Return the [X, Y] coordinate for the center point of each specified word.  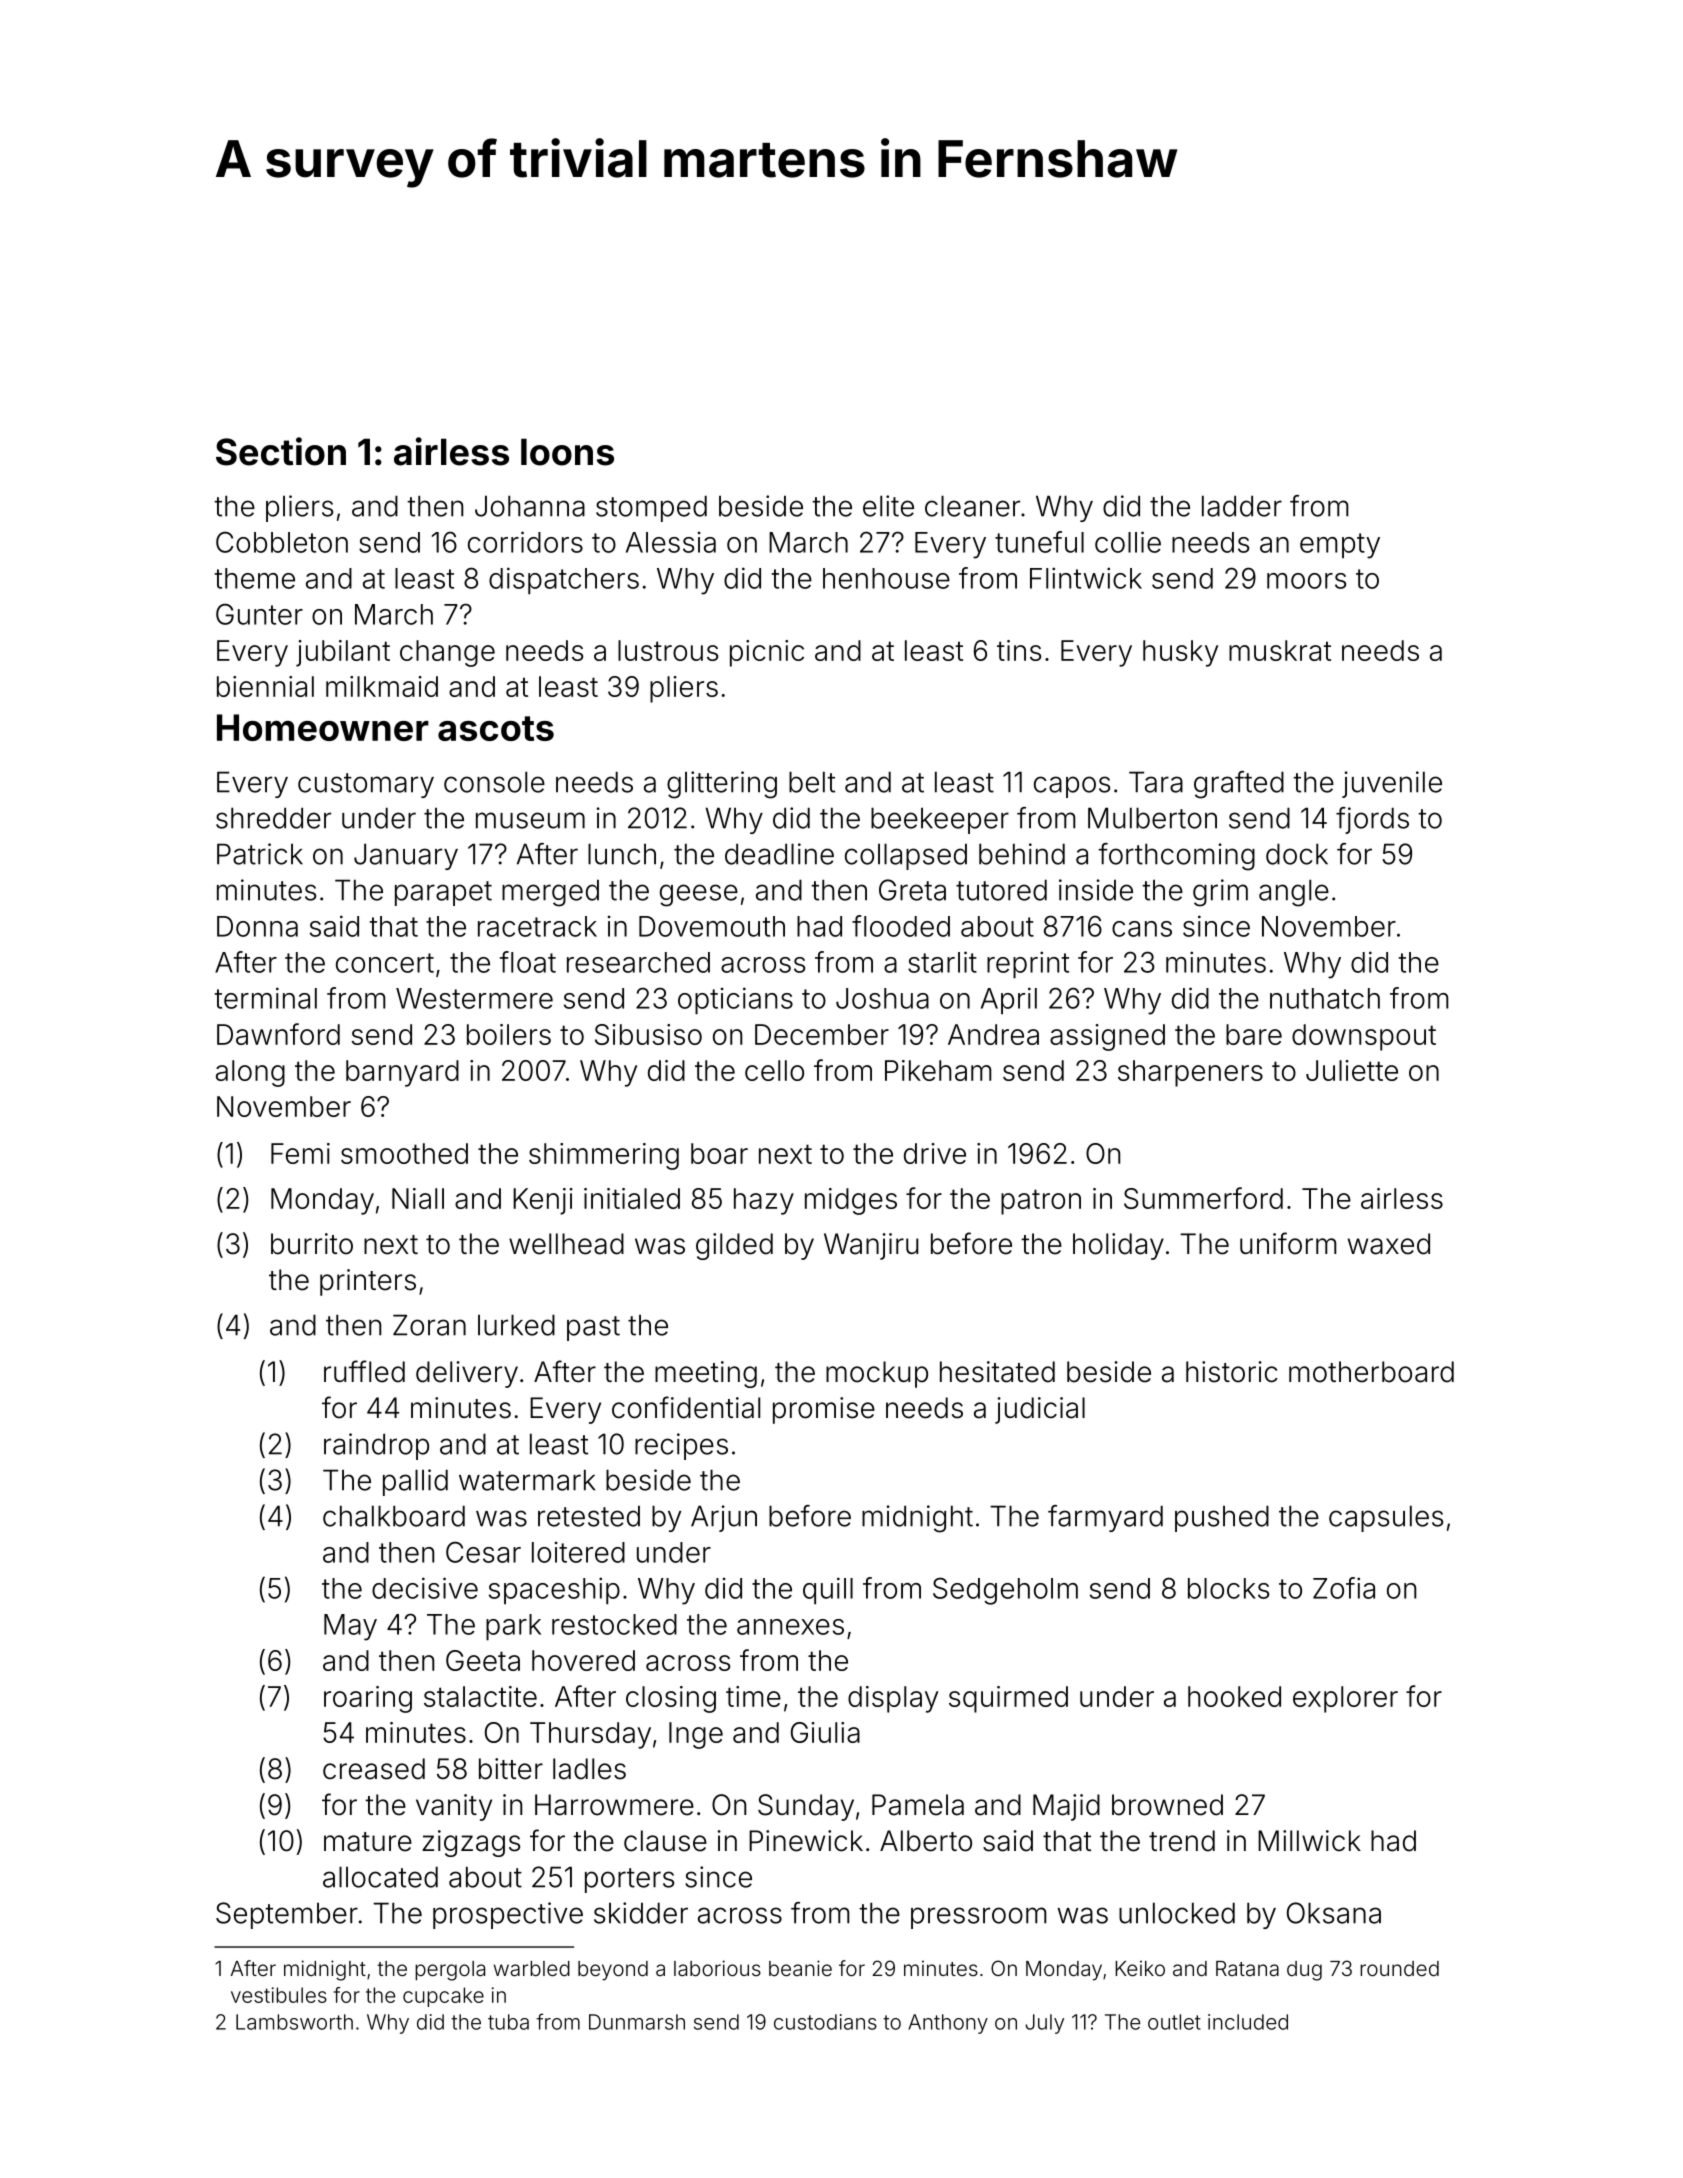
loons [567, 452]
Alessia [671, 542]
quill [828, 1591]
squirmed [1008, 1699]
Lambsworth [294, 2022]
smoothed [404, 1153]
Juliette [1352, 1070]
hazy [764, 1201]
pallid [415, 1482]
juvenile [1392, 784]
